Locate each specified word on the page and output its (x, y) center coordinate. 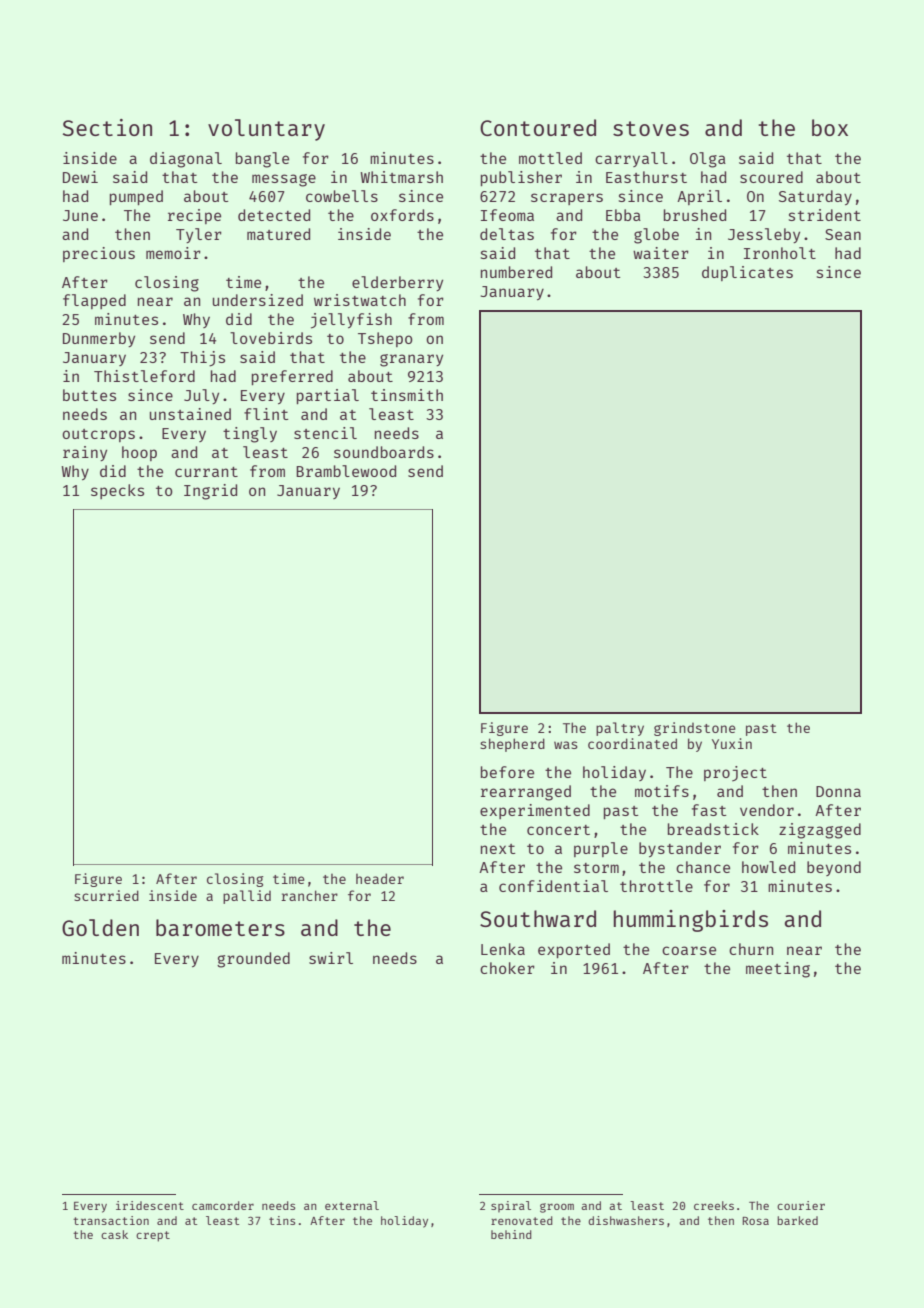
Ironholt (780, 253)
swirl (331, 958)
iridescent (150, 1205)
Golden (100, 927)
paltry (620, 729)
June (80, 215)
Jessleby (764, 235)
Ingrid (210, 492)
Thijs (202, 359)
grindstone (695, 729)
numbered (516, 272)
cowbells (342, 196)
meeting (778, 970)
